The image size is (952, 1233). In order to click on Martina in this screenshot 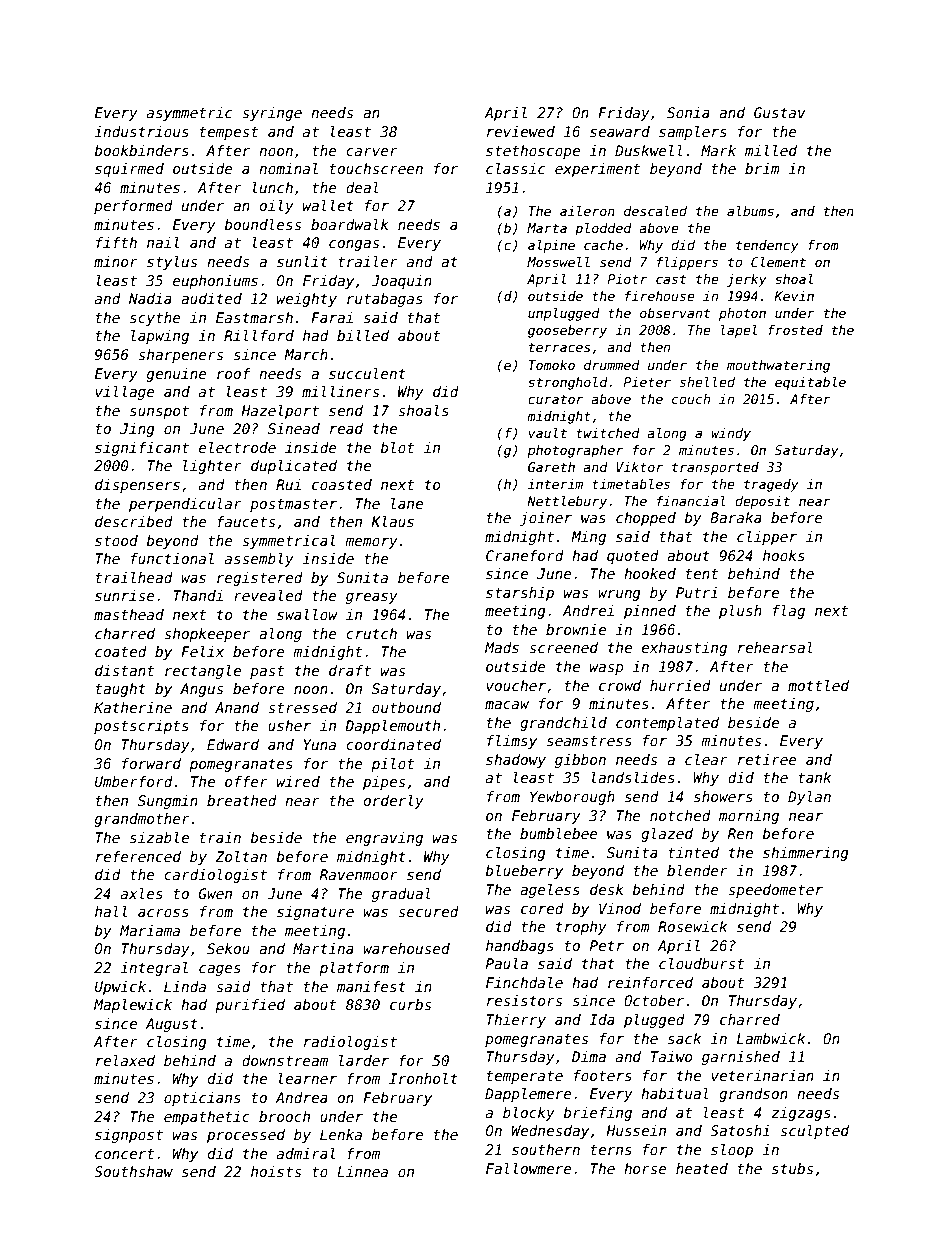, I will do `click(323, 948)`.
